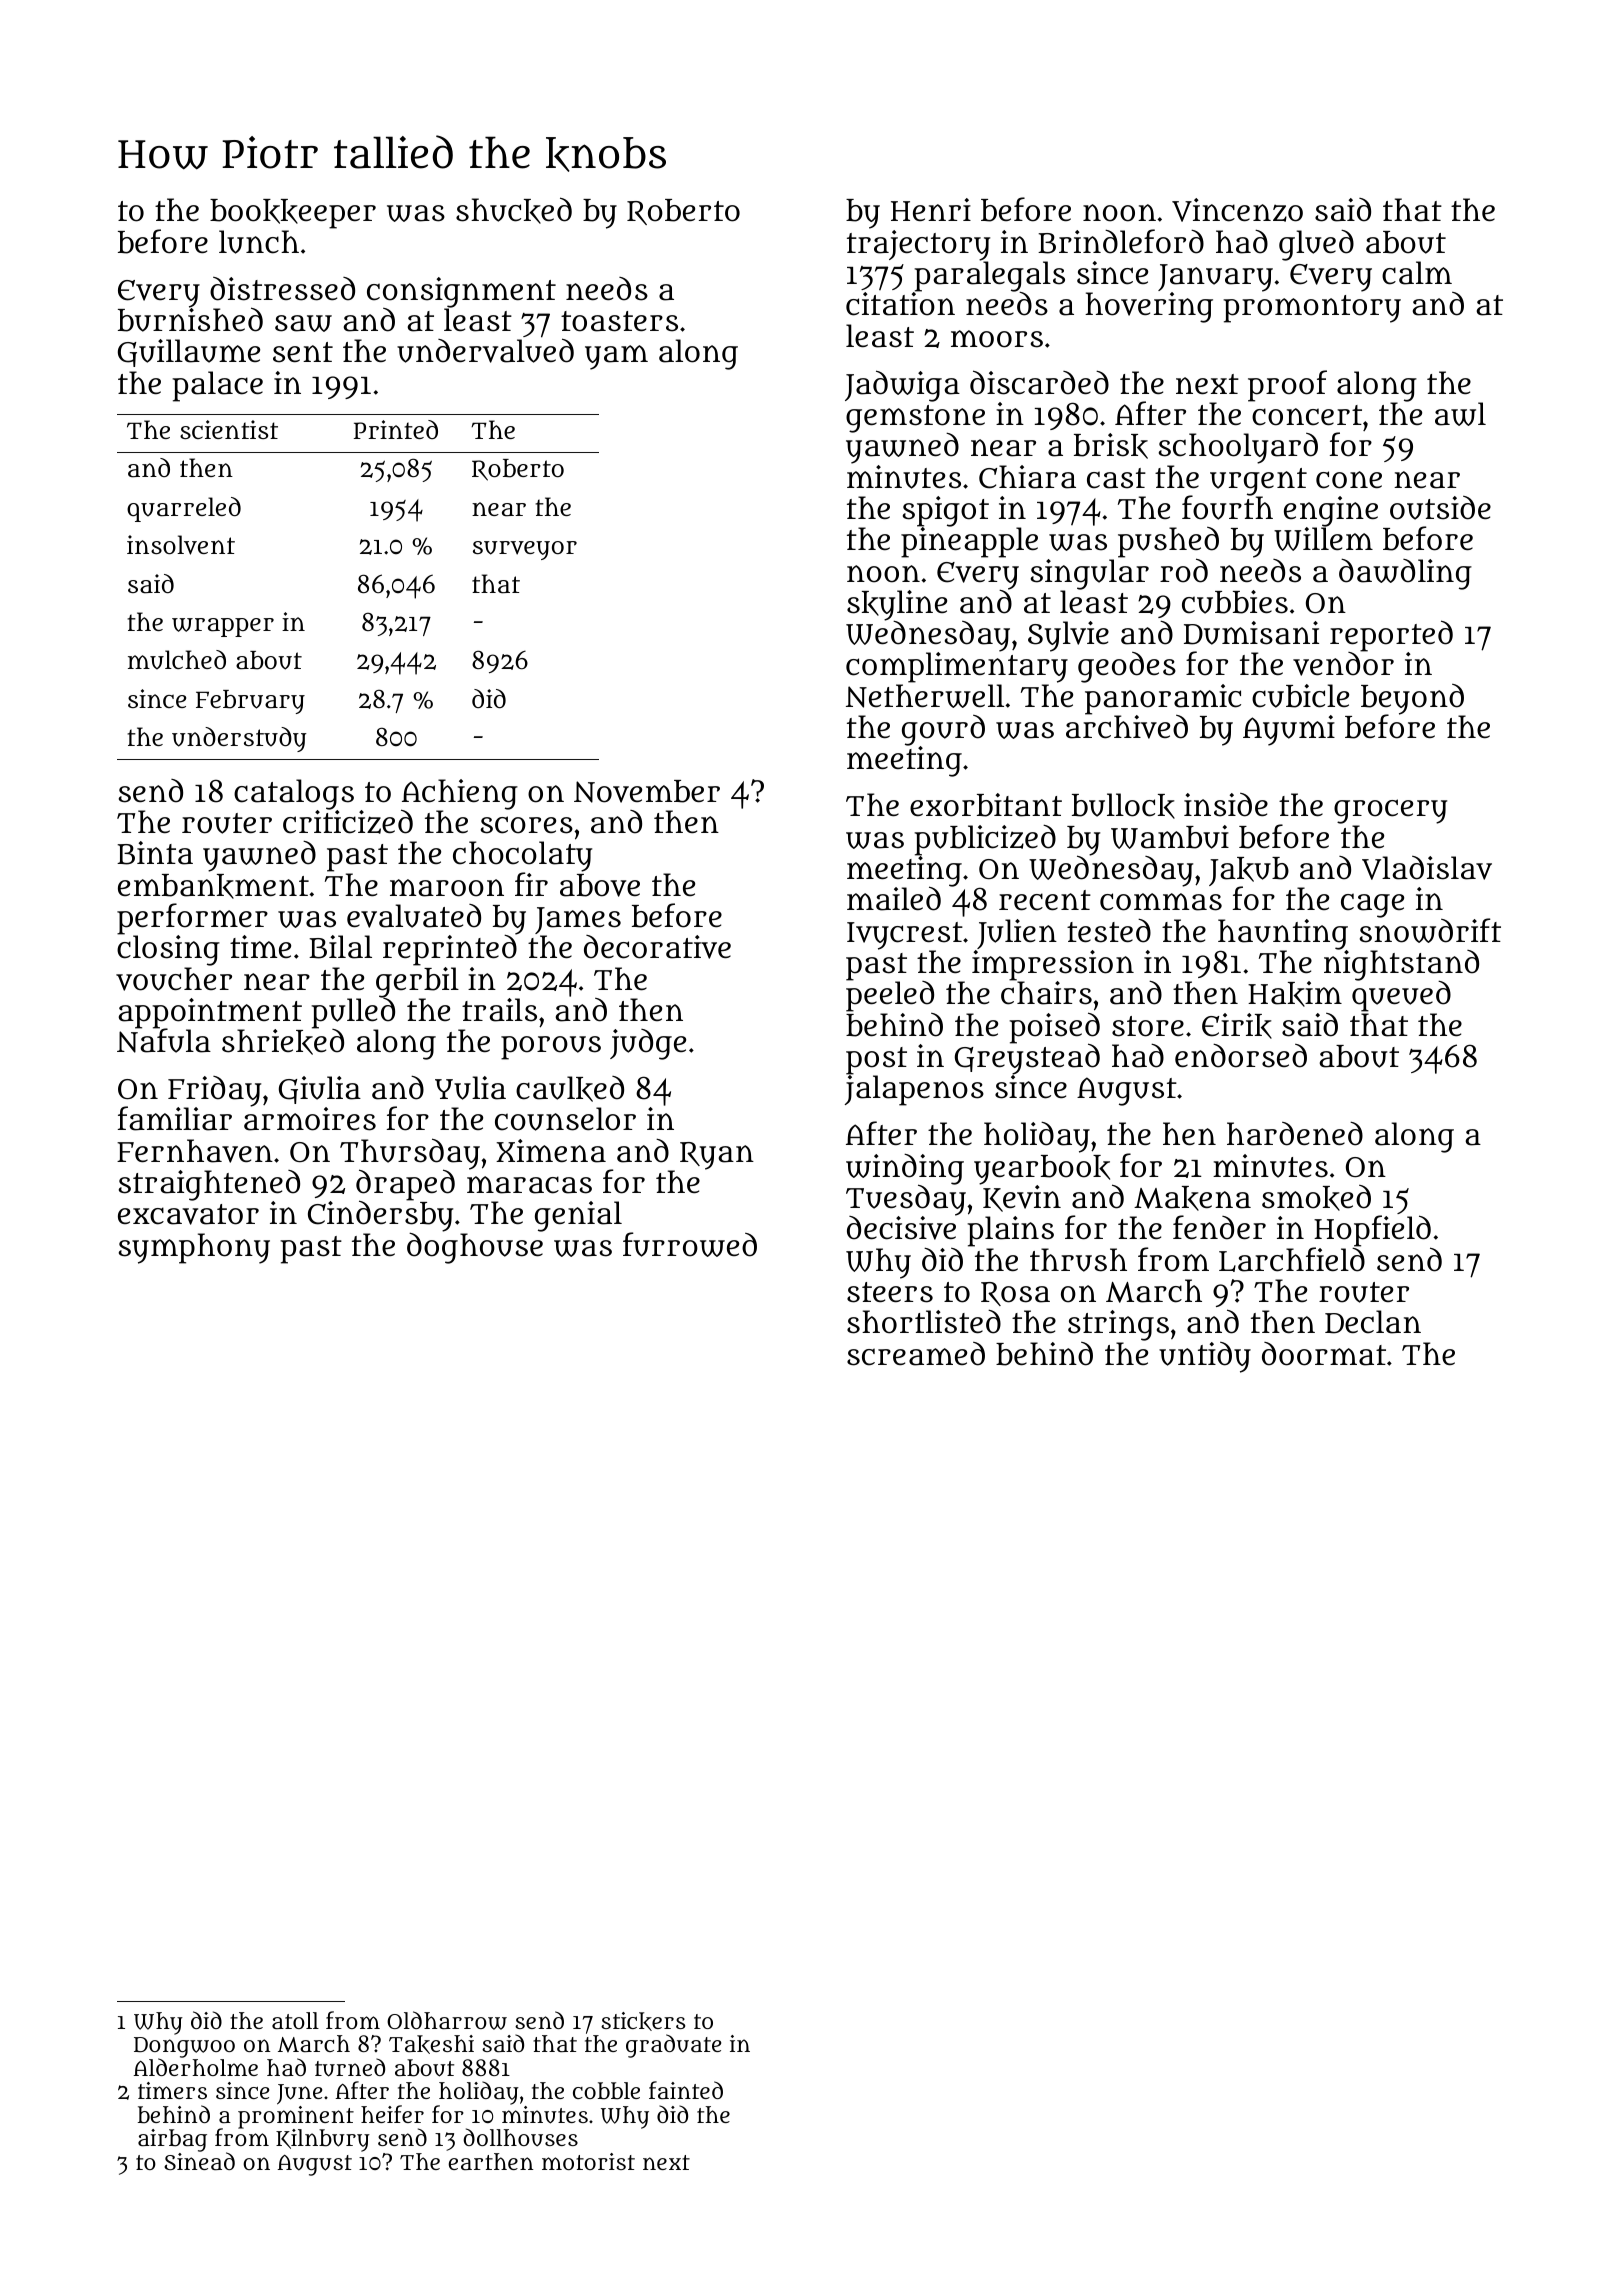 The image size is (1620, 2292). What do you see at coordinates (194, 1248) in the screenshot?
I see `symphony` at bounding box center [194, 1248].
